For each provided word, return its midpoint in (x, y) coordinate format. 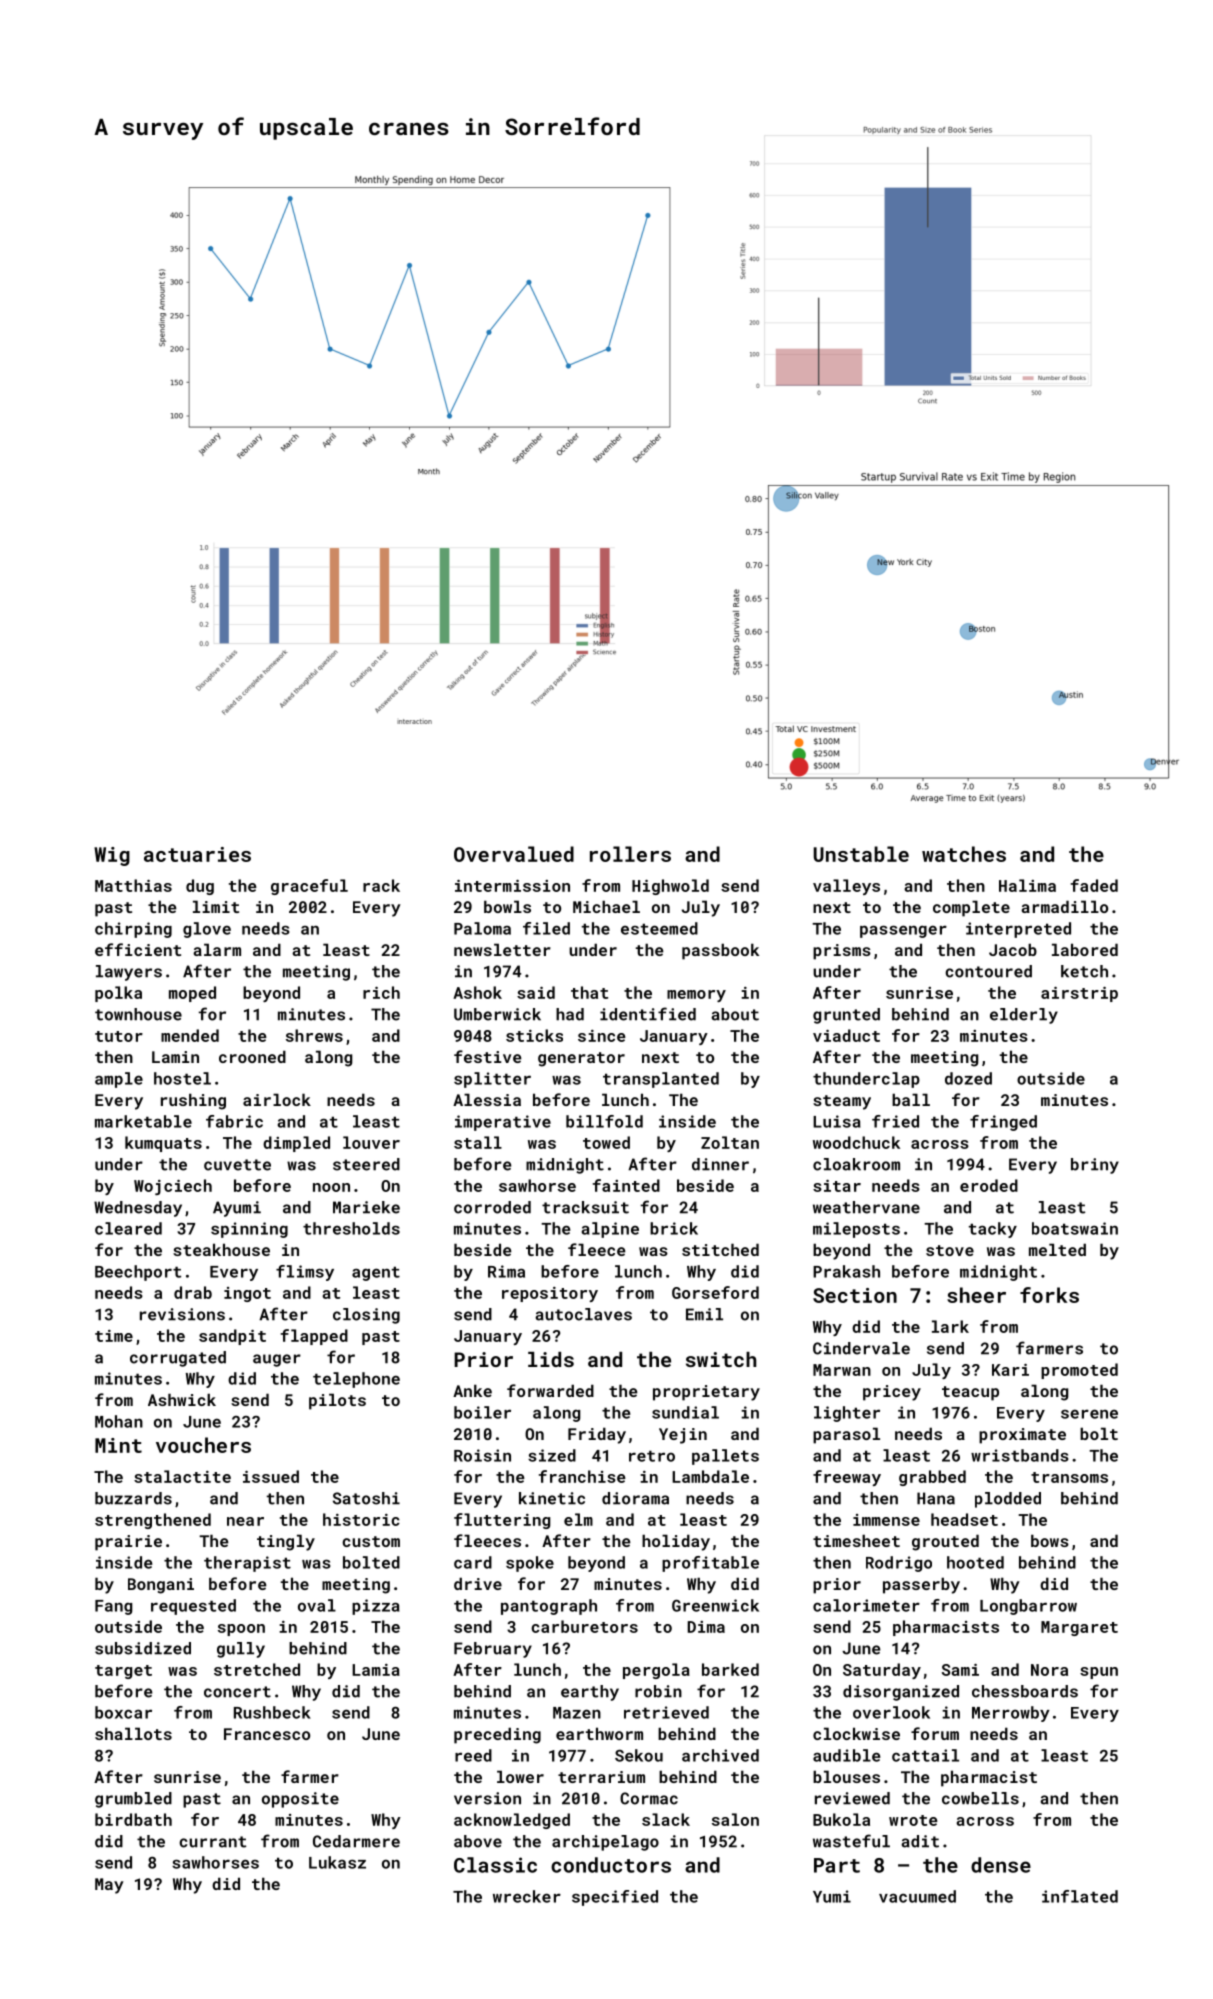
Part (837, 1865)
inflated (1080, 1896)
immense (886, 1520)
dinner (720, 1164)
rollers (630, 854)
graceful (309, 887)
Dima (706, 1627)
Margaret (1079, 1628)
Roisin (482, 1455)
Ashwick (182, 1399)
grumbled (133, 1800)
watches (964, 854)
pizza (376, 1607)
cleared (128, 1228)
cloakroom (856, 1164)
